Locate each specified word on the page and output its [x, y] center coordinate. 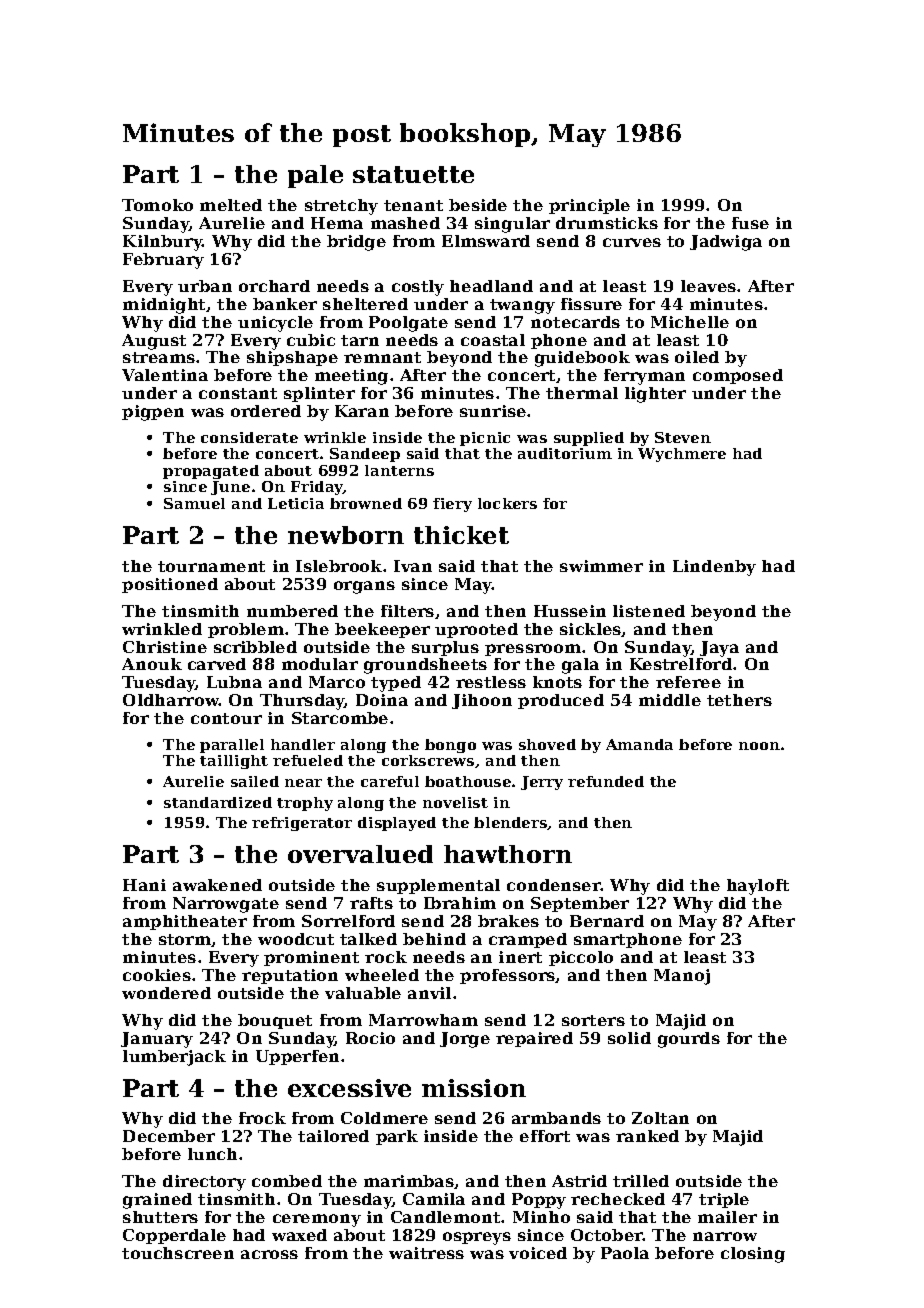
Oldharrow [171, 700]
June [230, 488]
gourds [689, 1040]
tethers [739, 700]
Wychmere [682, 455]
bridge [356, 243]
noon [759, 746]
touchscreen [178, 1253]
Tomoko [157, 205]
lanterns [399, 470]
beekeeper [382, 630]
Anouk [152, 664]
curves [632, 242]
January [157, 1040]
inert [520, 957]
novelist [455, 802]
